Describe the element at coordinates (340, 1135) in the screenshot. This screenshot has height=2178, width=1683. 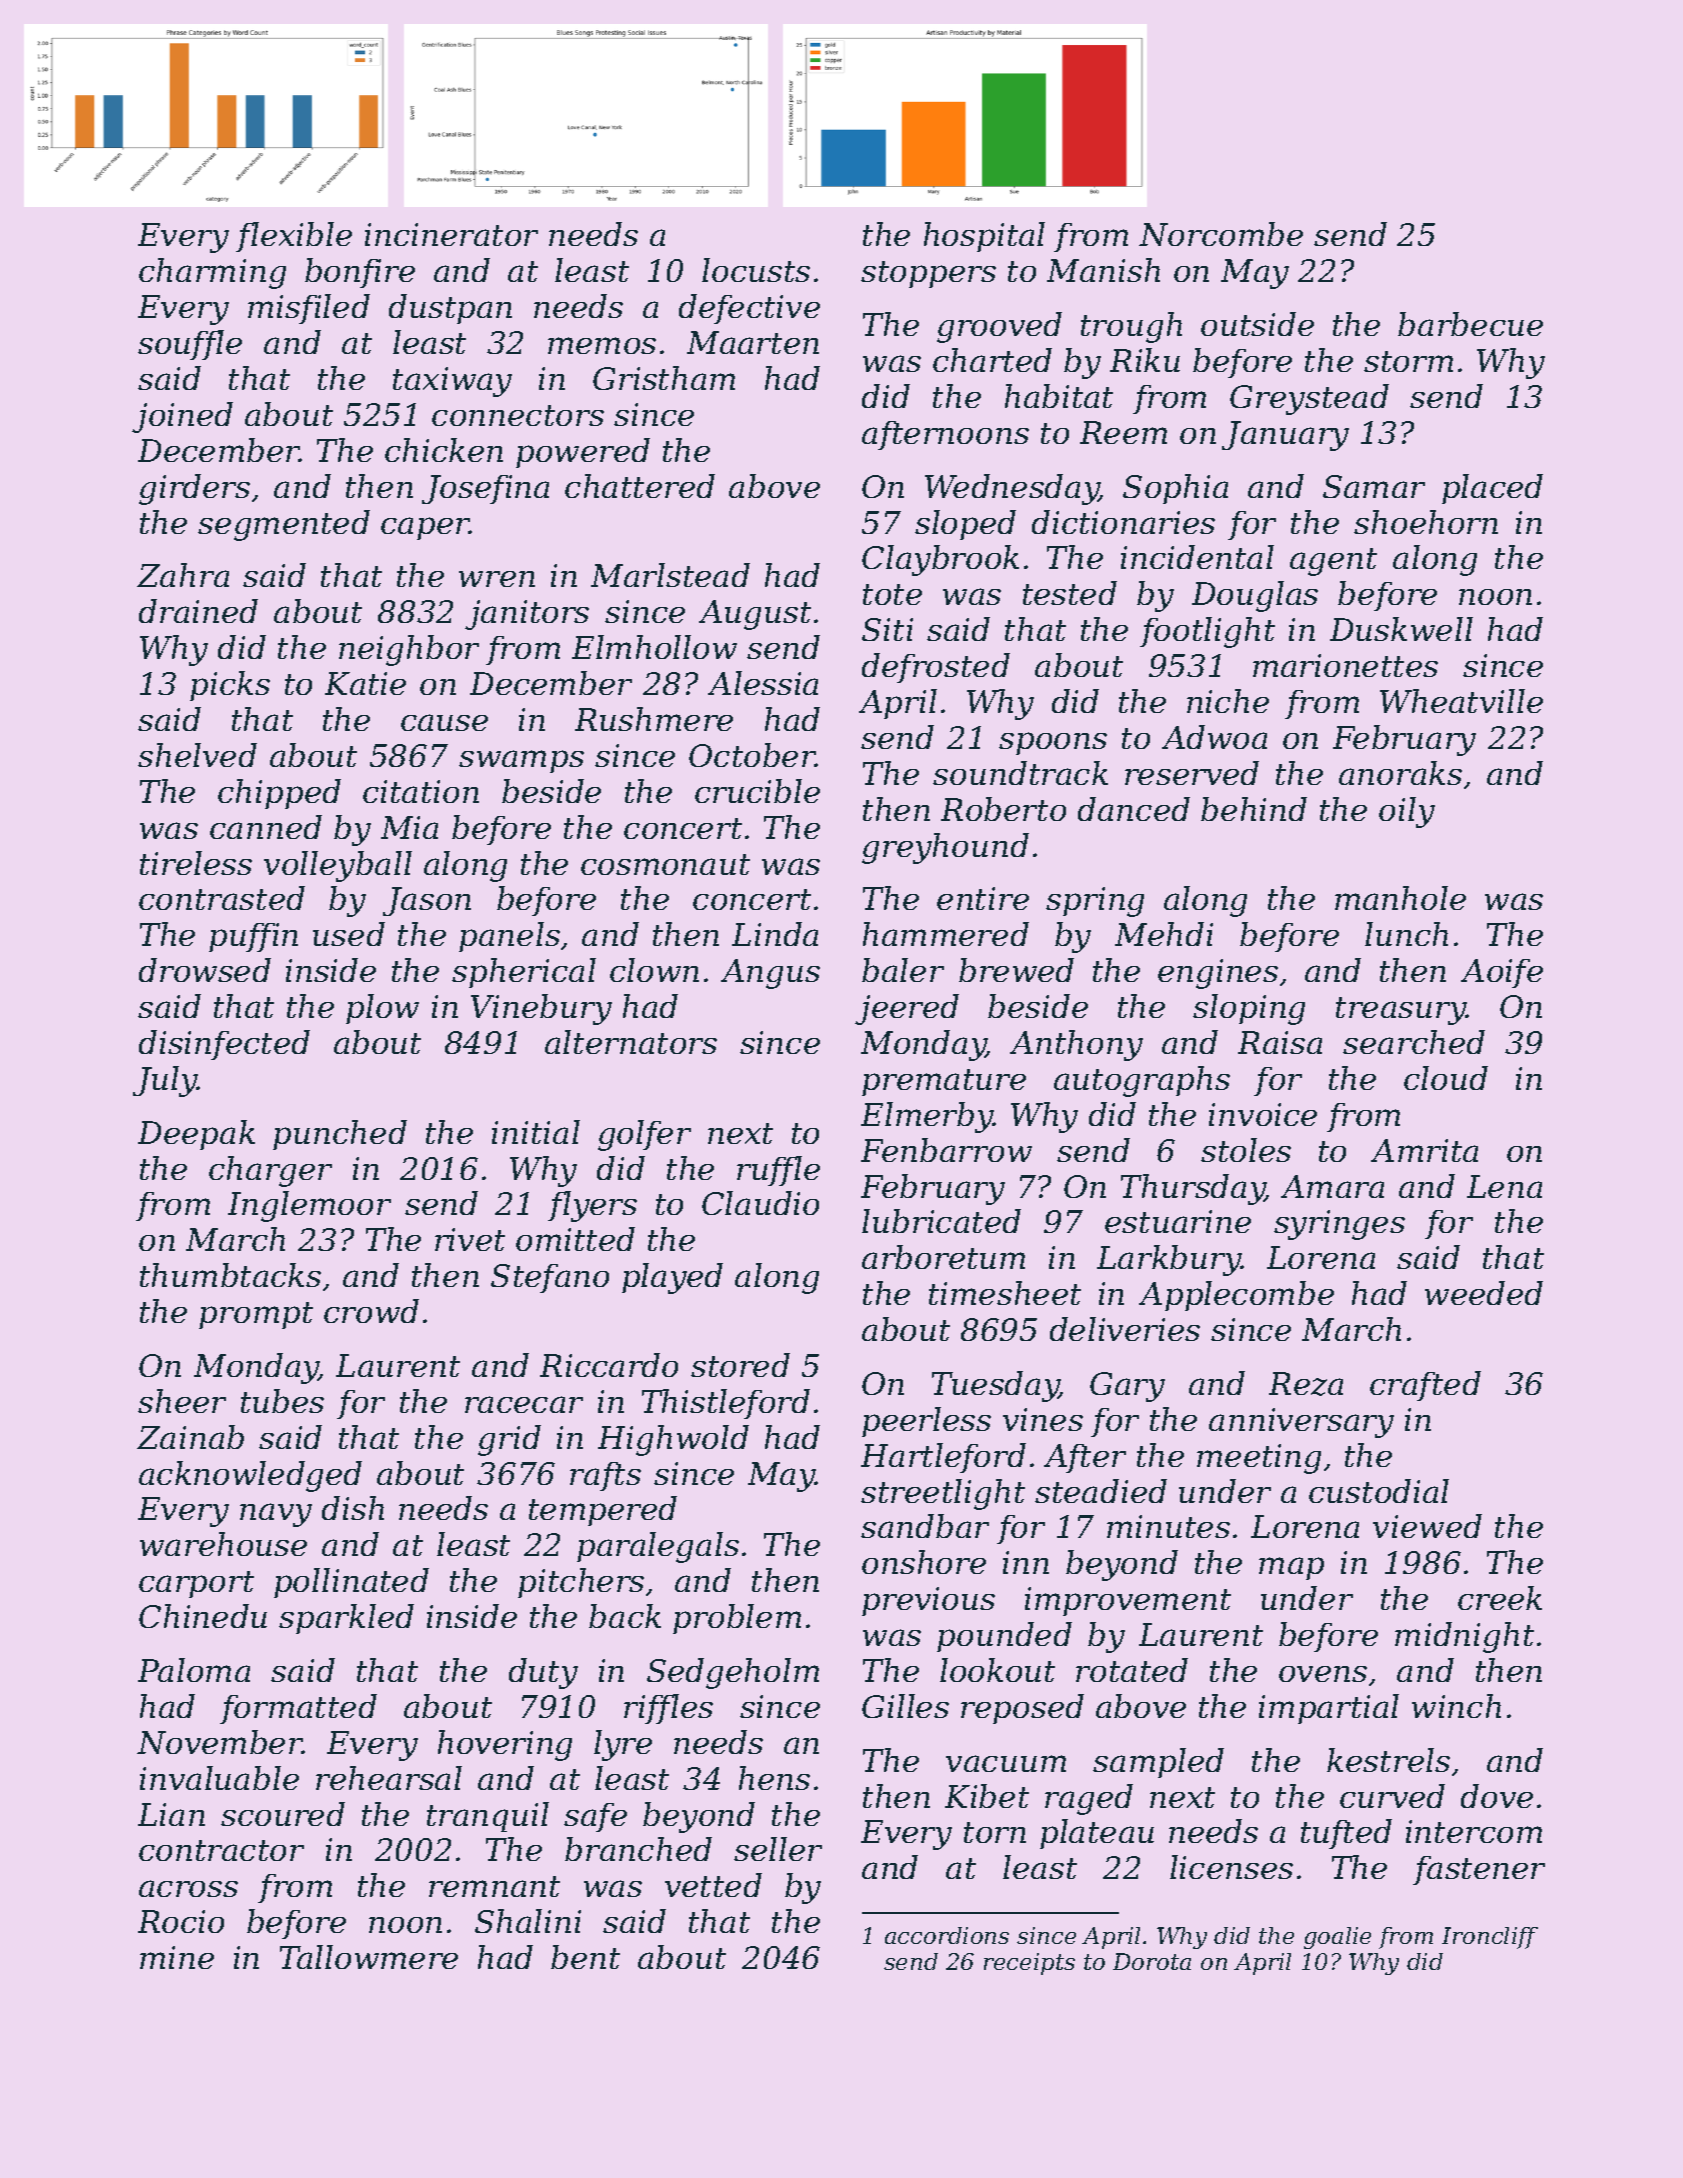
I see `punched` at that location.
